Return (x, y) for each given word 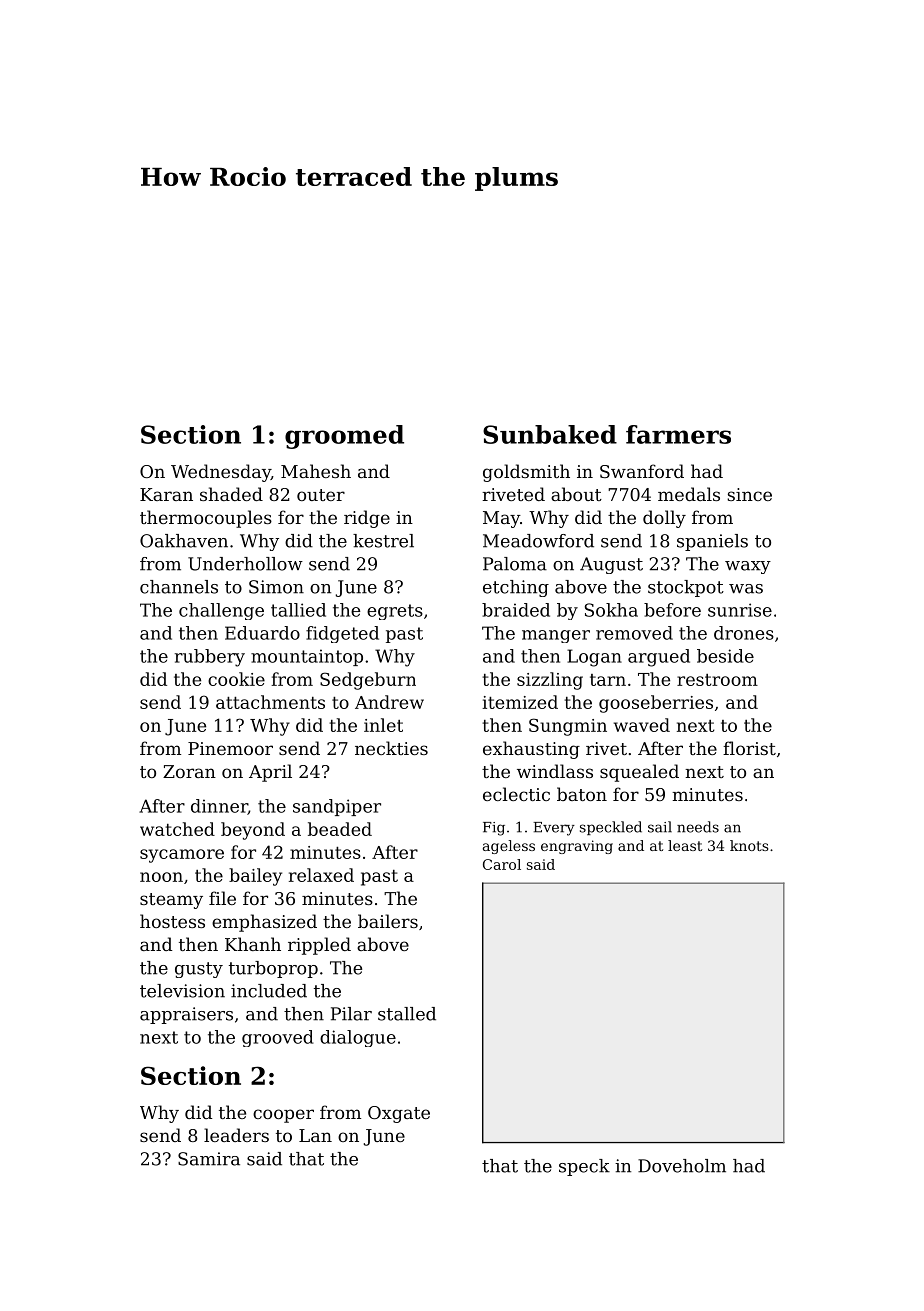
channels (179, 587)
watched (177, 829)
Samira (209, 1159)
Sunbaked (550, 434)
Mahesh (316, 471)
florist (749, 748)
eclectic (516, 794)
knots (749, 845)
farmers (678, 434)
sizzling (550, 681)
